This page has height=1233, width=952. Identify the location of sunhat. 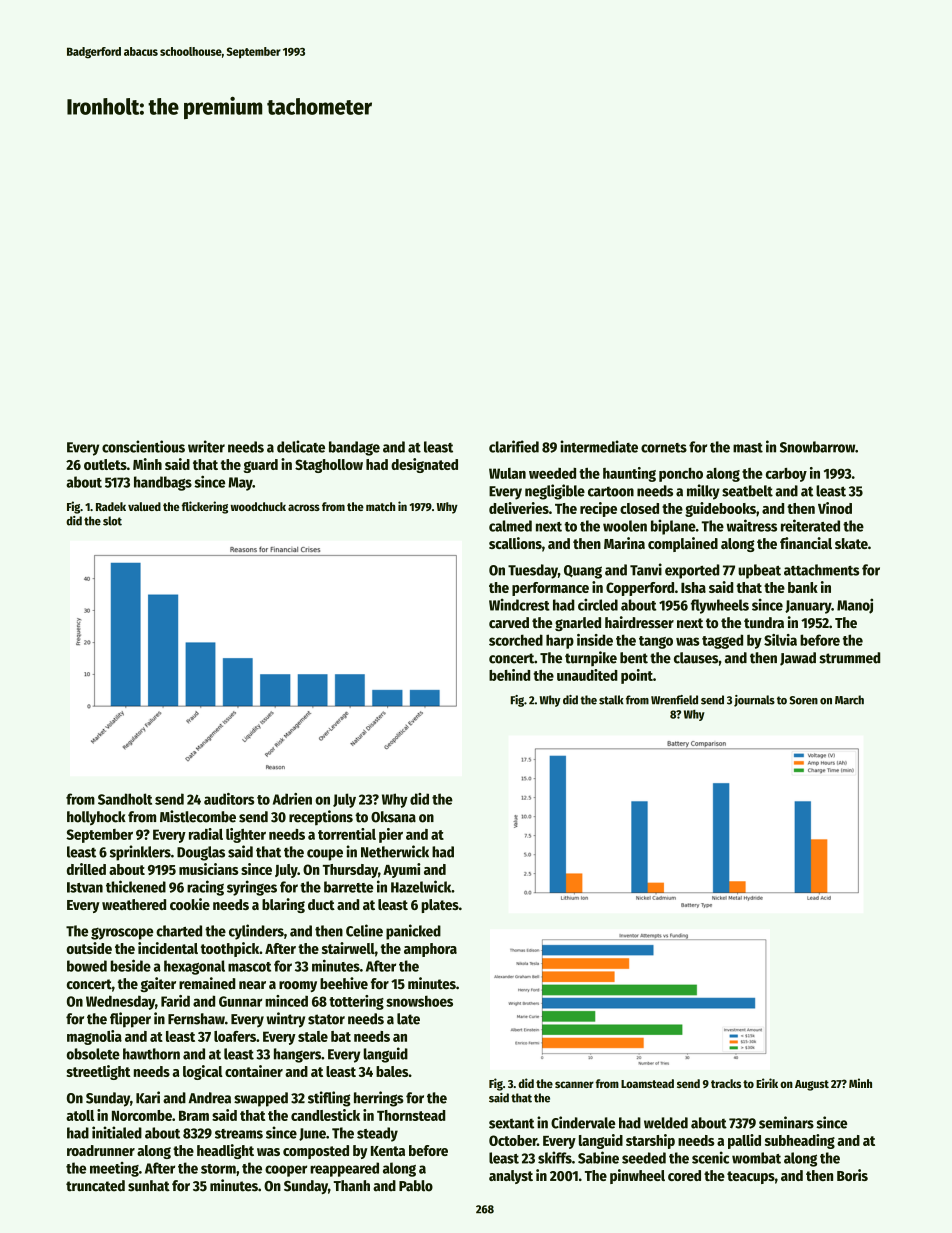
(149, 1186).
